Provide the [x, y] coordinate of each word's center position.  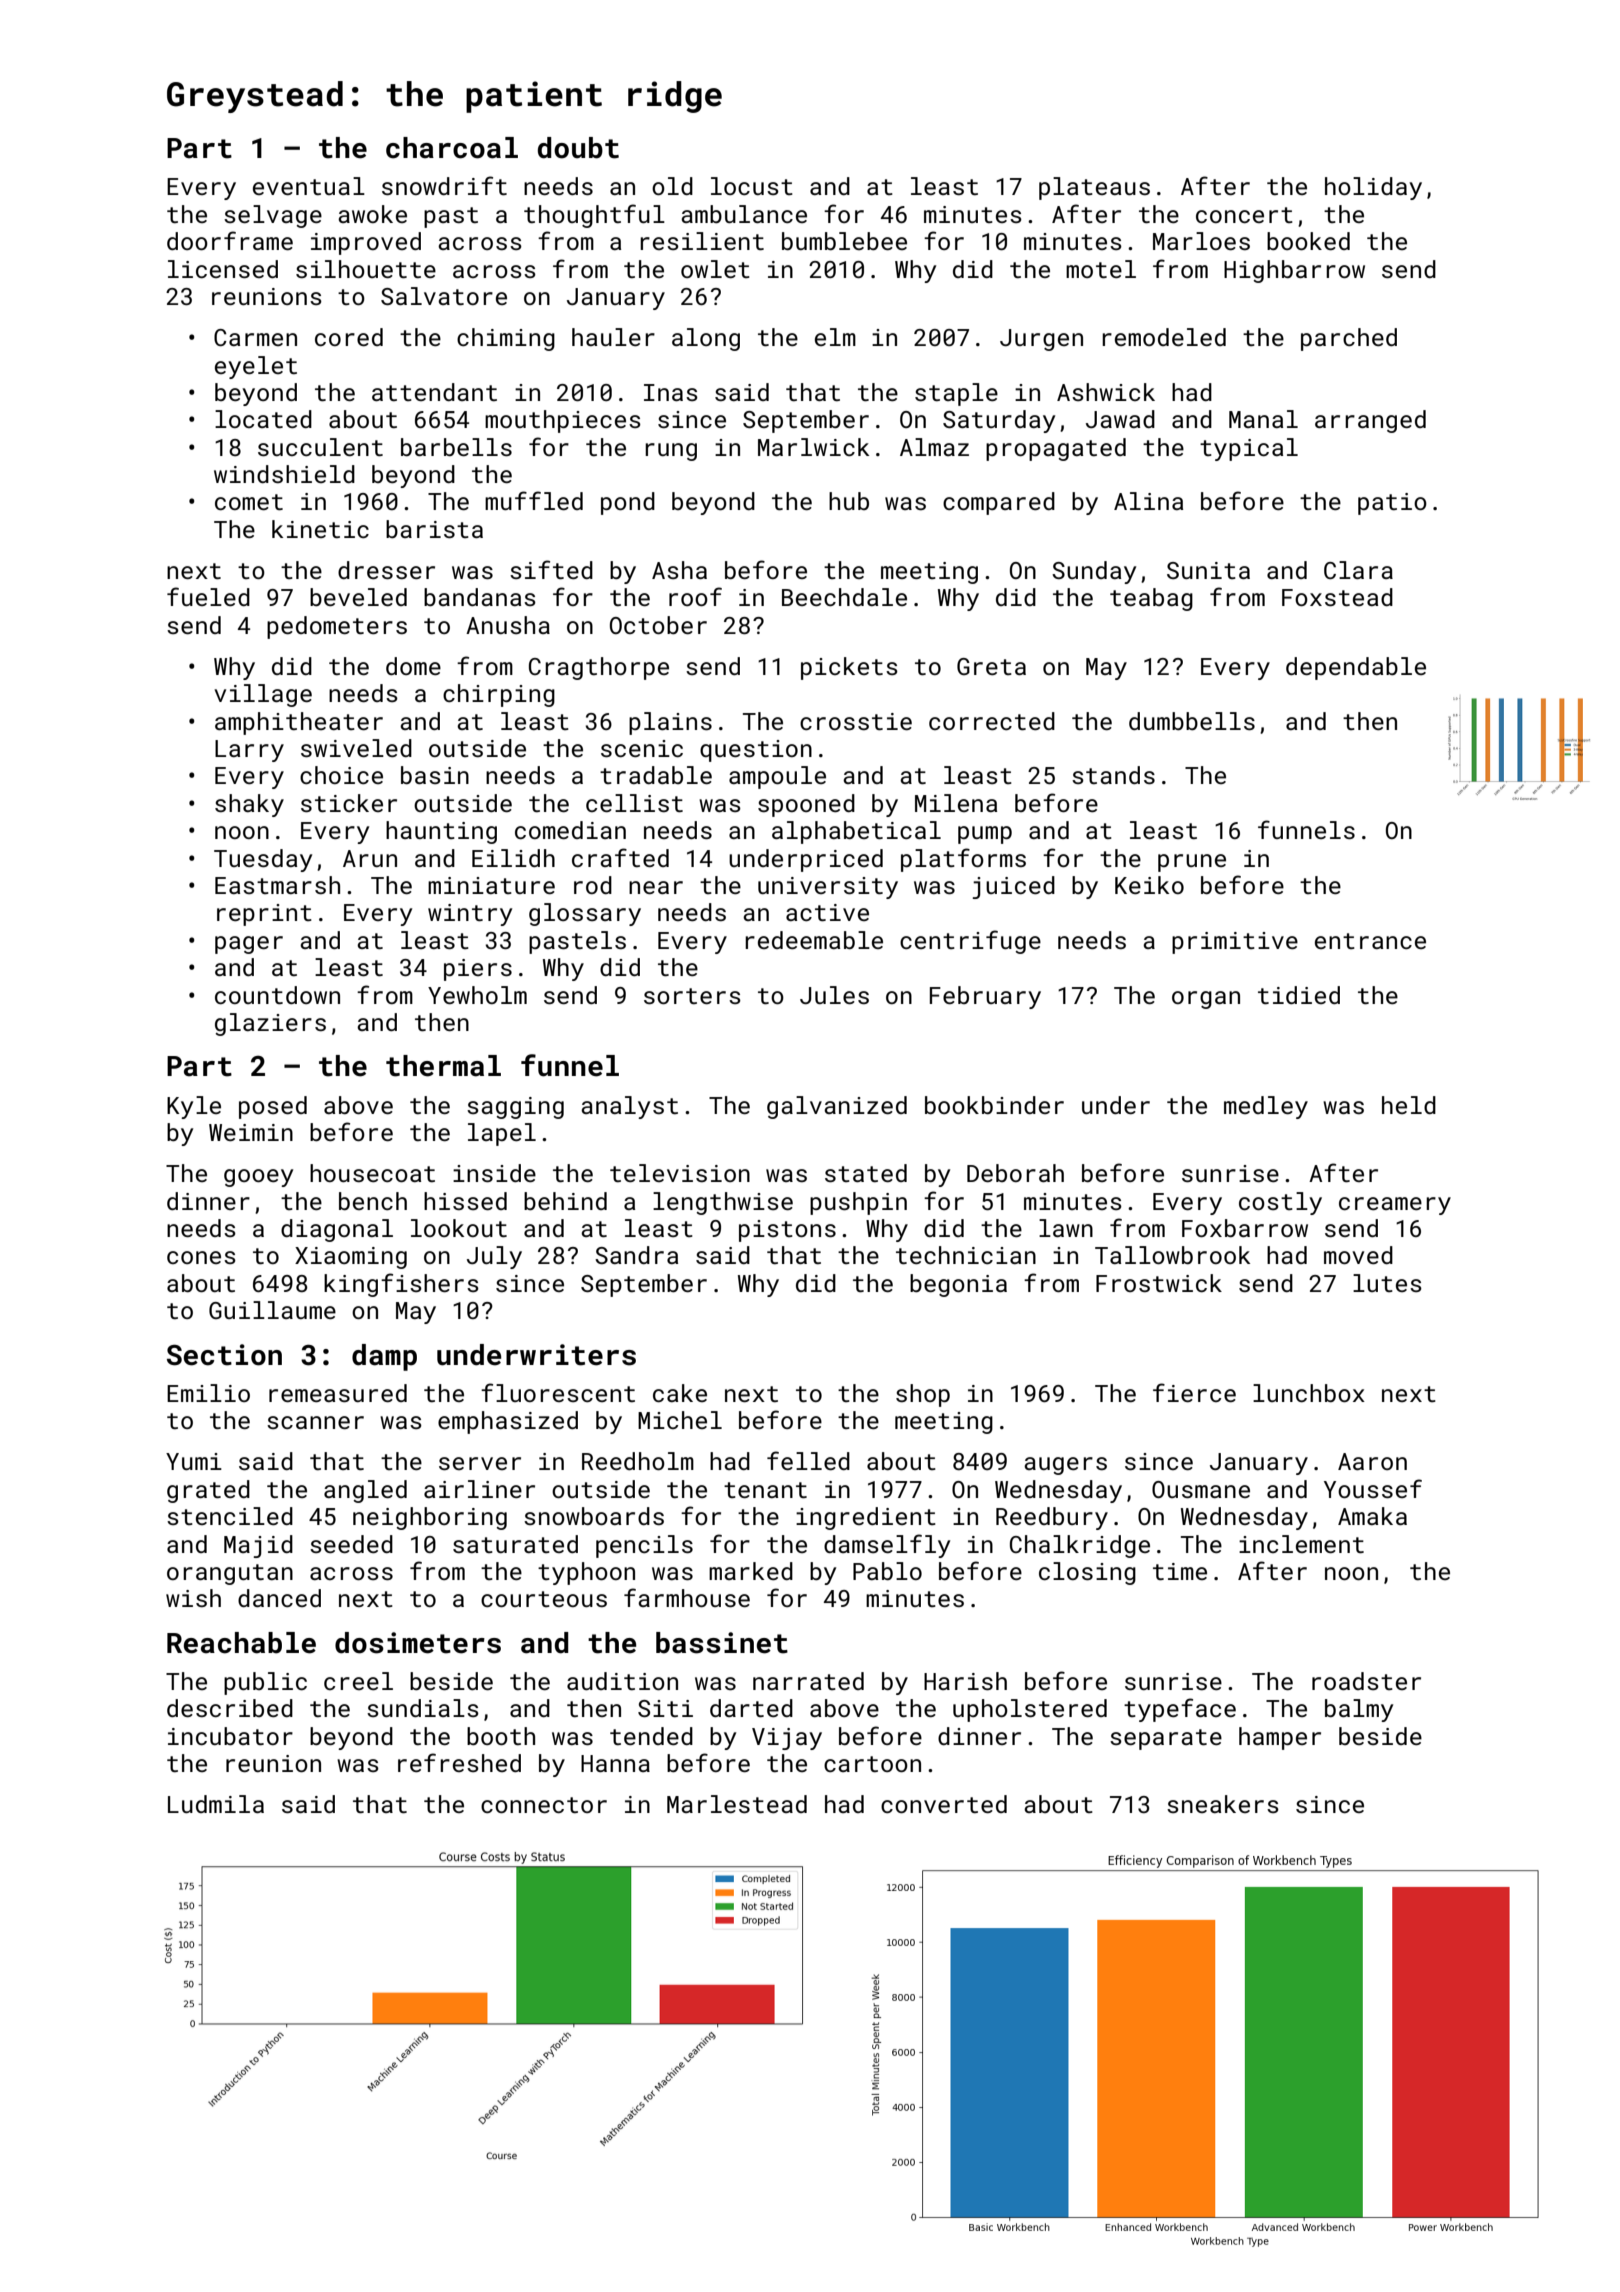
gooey [258, 1178]
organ [1206, 1000]
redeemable [814, 940]
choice [341, 775]
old [672, 186]
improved [366, 243]
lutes [1387, 1283]
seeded [351, 1544]
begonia [958, 1285]
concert [1244, 215]
